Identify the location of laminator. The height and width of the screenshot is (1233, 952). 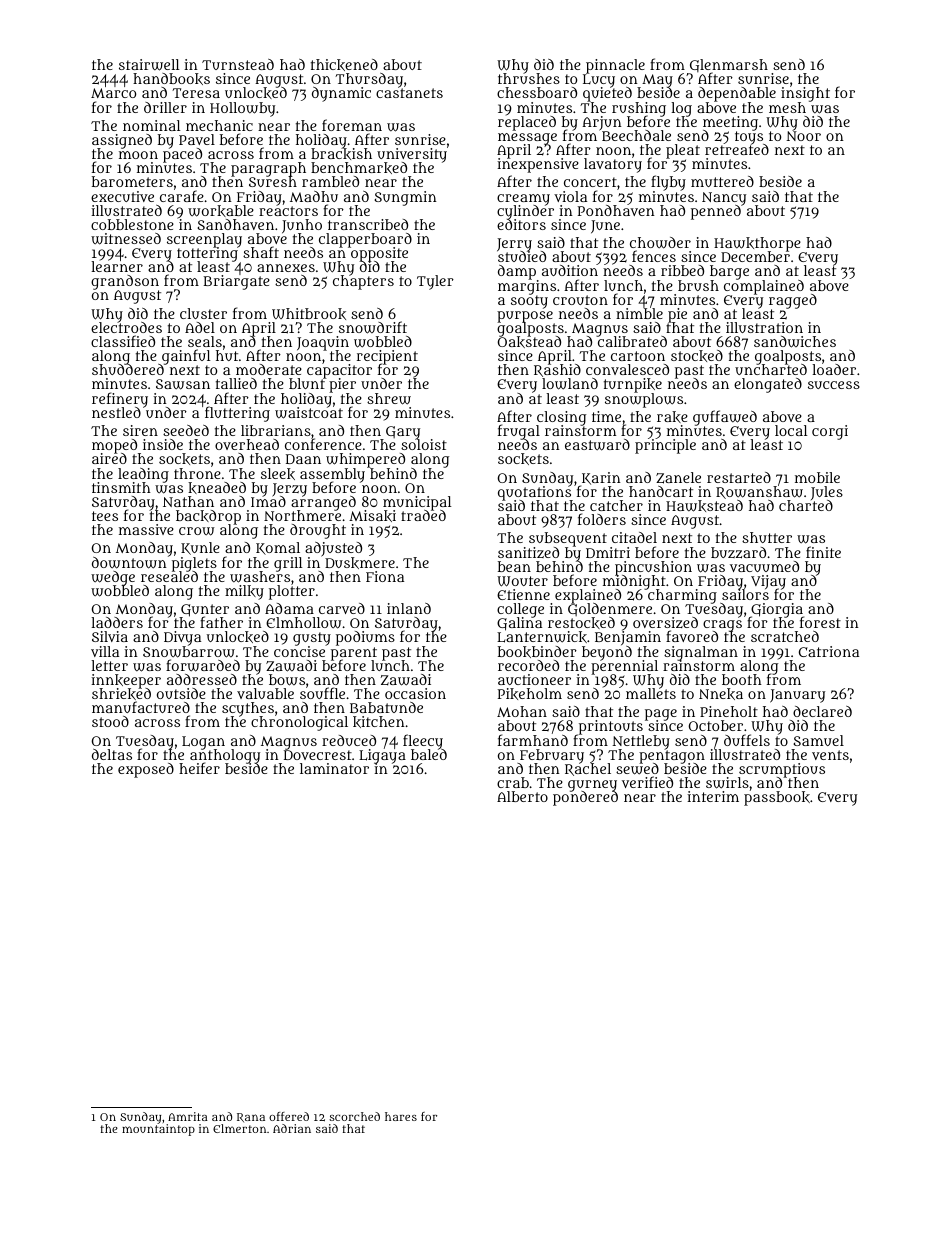
(334, 768).
